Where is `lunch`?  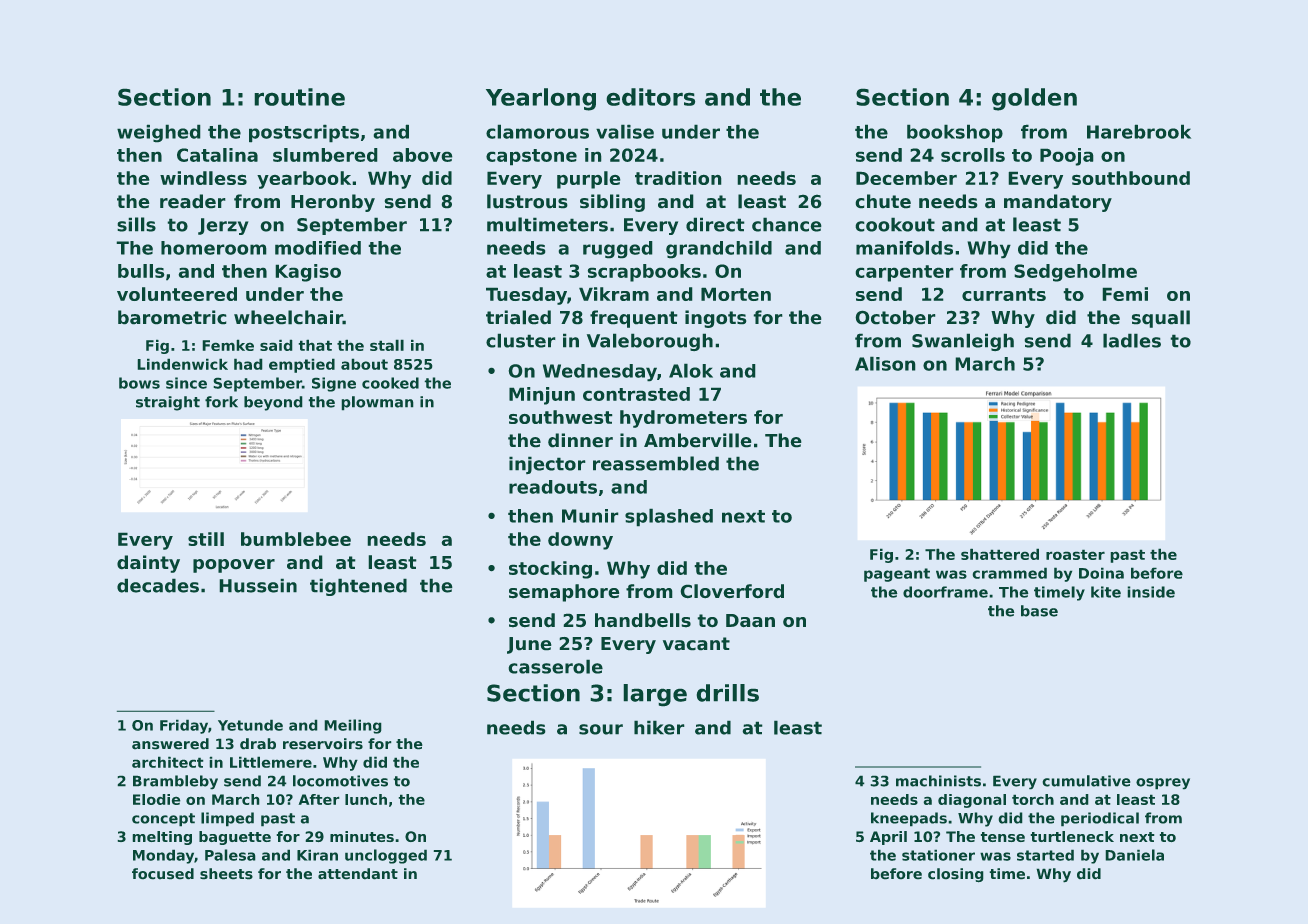
lunch is located at coordinates (366, 799).
